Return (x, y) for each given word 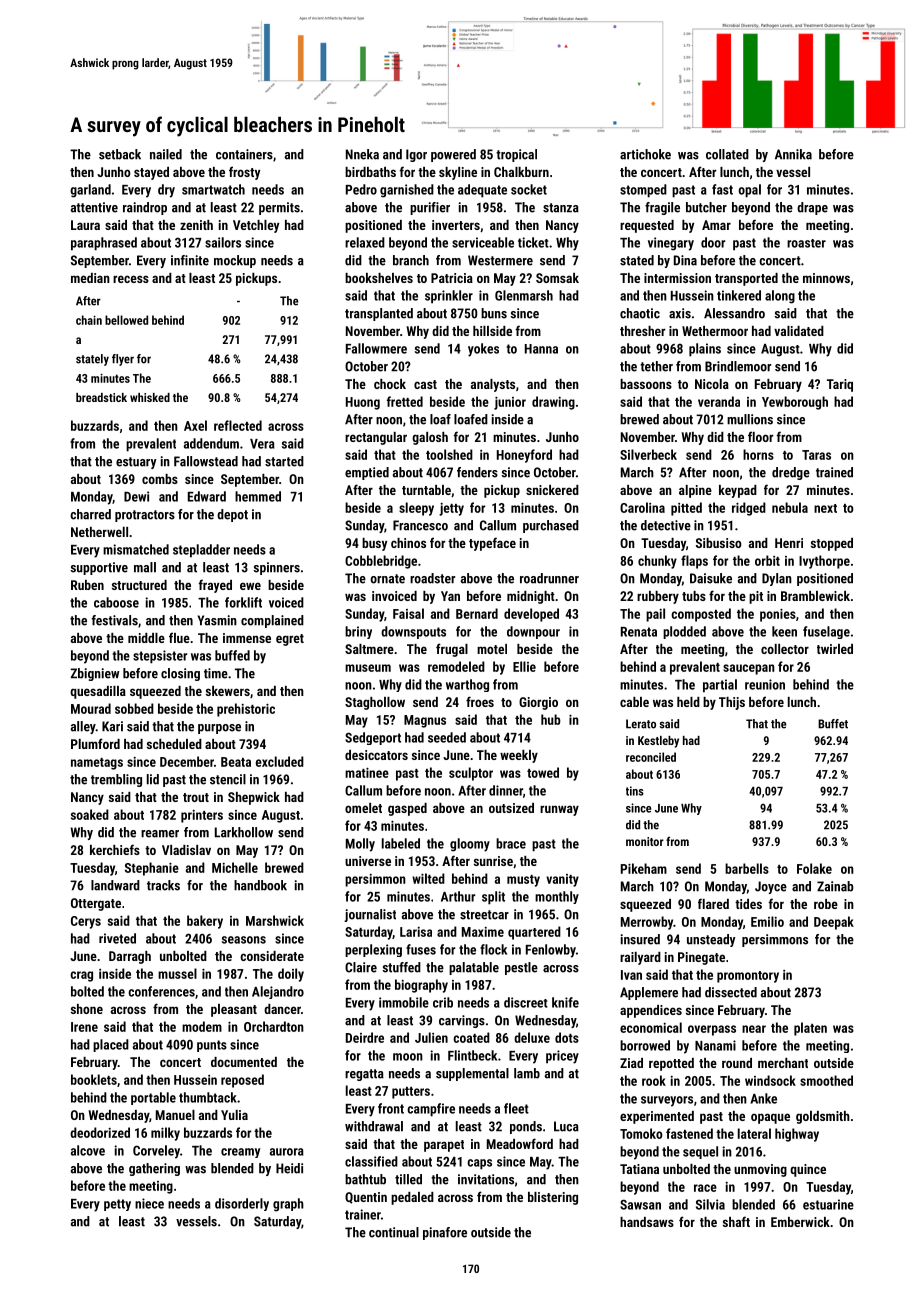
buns (494, 313)
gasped (407, 809)
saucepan (749, 669)
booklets (94, 1079)
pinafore (445, 1233)
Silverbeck (648, 454)
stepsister (160, 657)
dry (166, 191)
